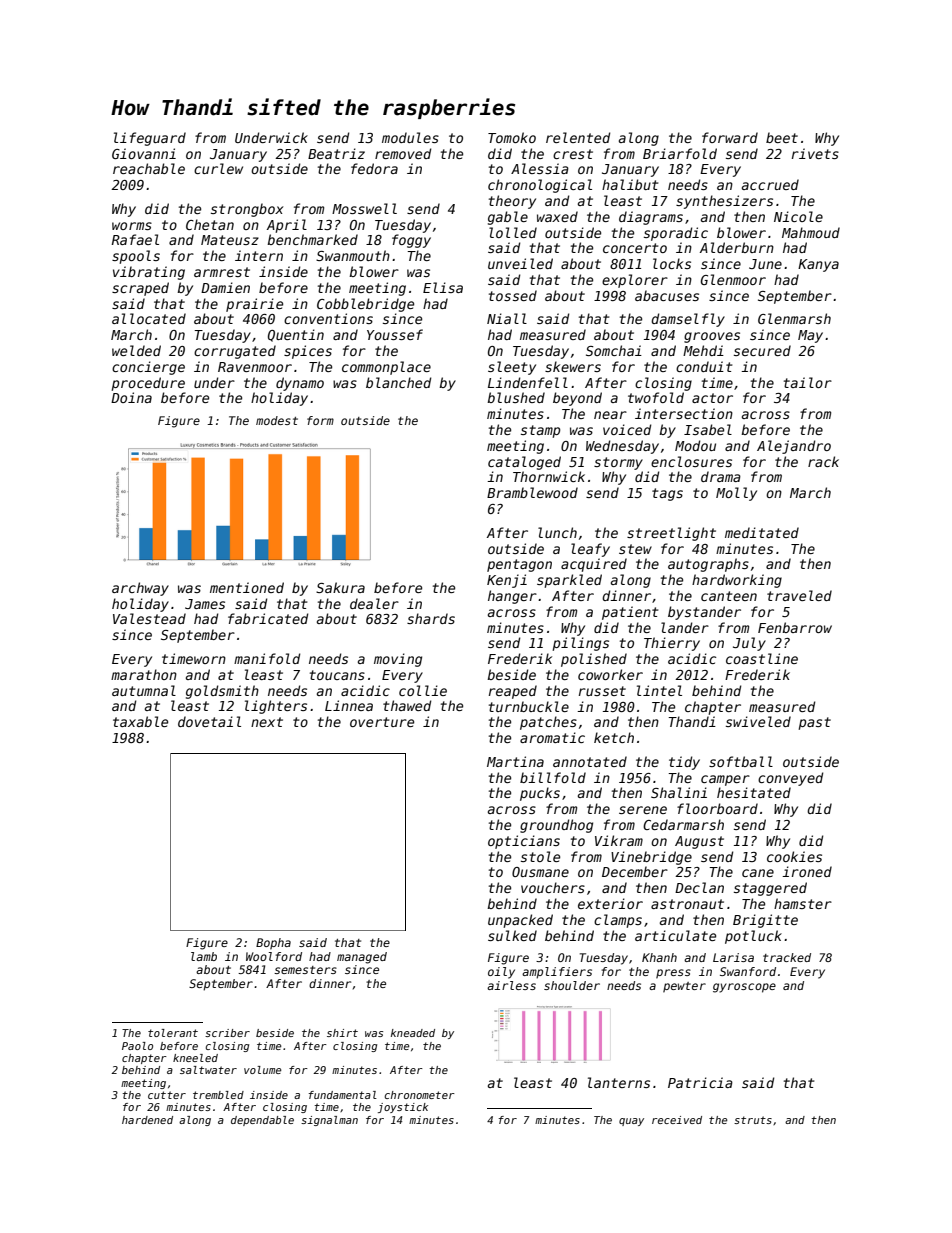  I want to click on opticians, so click(524, 842).
